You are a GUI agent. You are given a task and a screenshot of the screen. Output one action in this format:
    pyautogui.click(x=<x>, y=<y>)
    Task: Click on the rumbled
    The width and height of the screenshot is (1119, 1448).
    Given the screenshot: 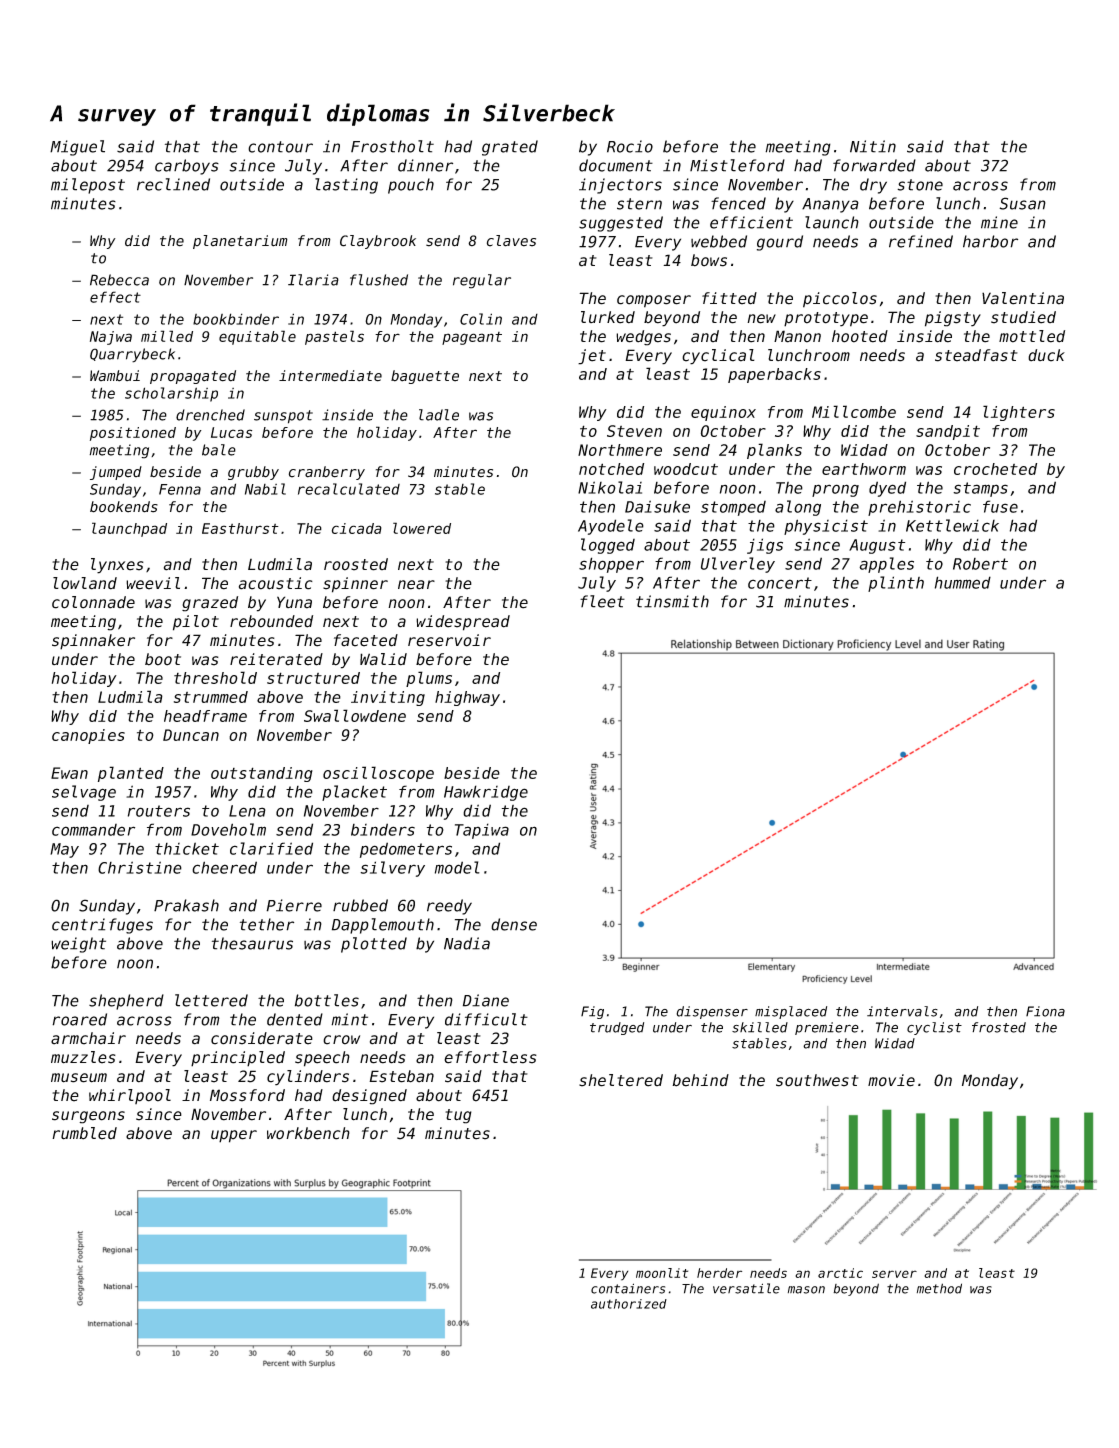 What is the action you would take?
    pyautogui.click(x=84, y=1133)
